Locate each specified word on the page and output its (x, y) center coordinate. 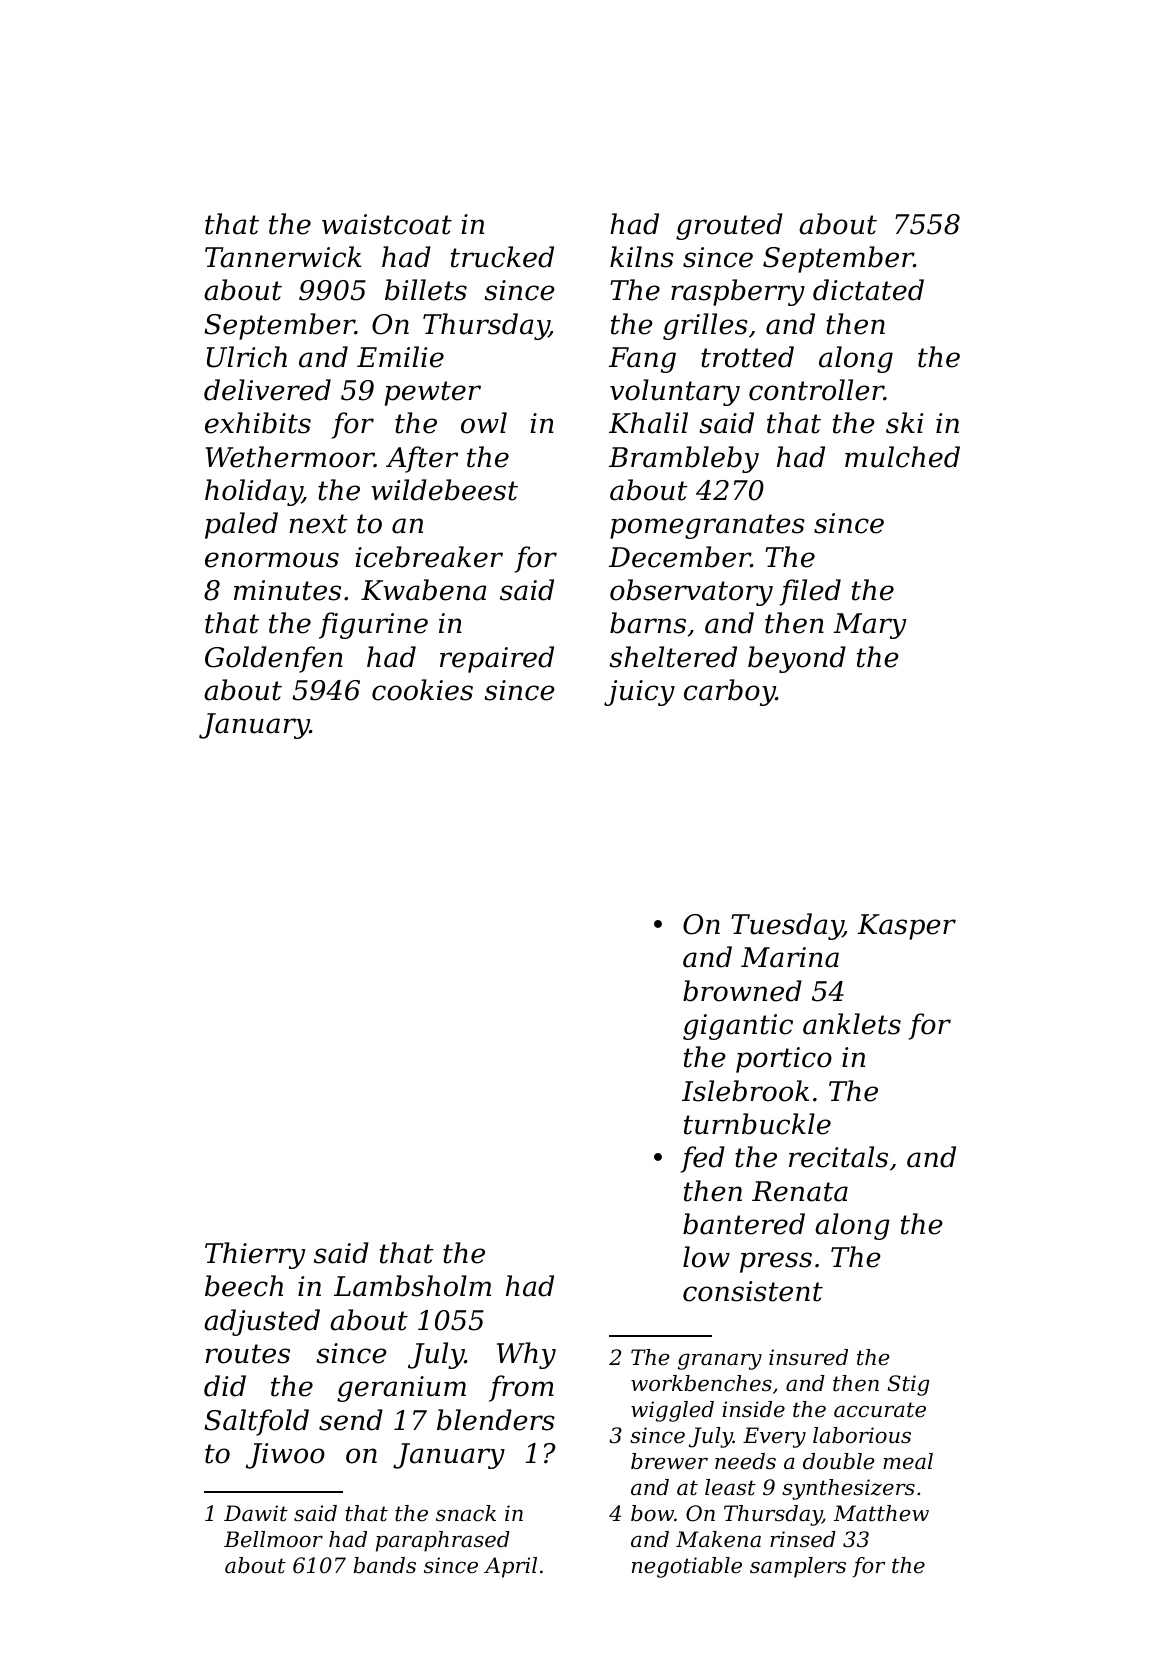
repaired (497, 659)
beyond (797, 659)
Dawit (256, 1513)
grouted (729, 226)
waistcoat (387, 224)
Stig (909, 1385)
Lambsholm (412, 1286)
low (706, 1257)
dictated (868, 290)
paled (241, 525)
